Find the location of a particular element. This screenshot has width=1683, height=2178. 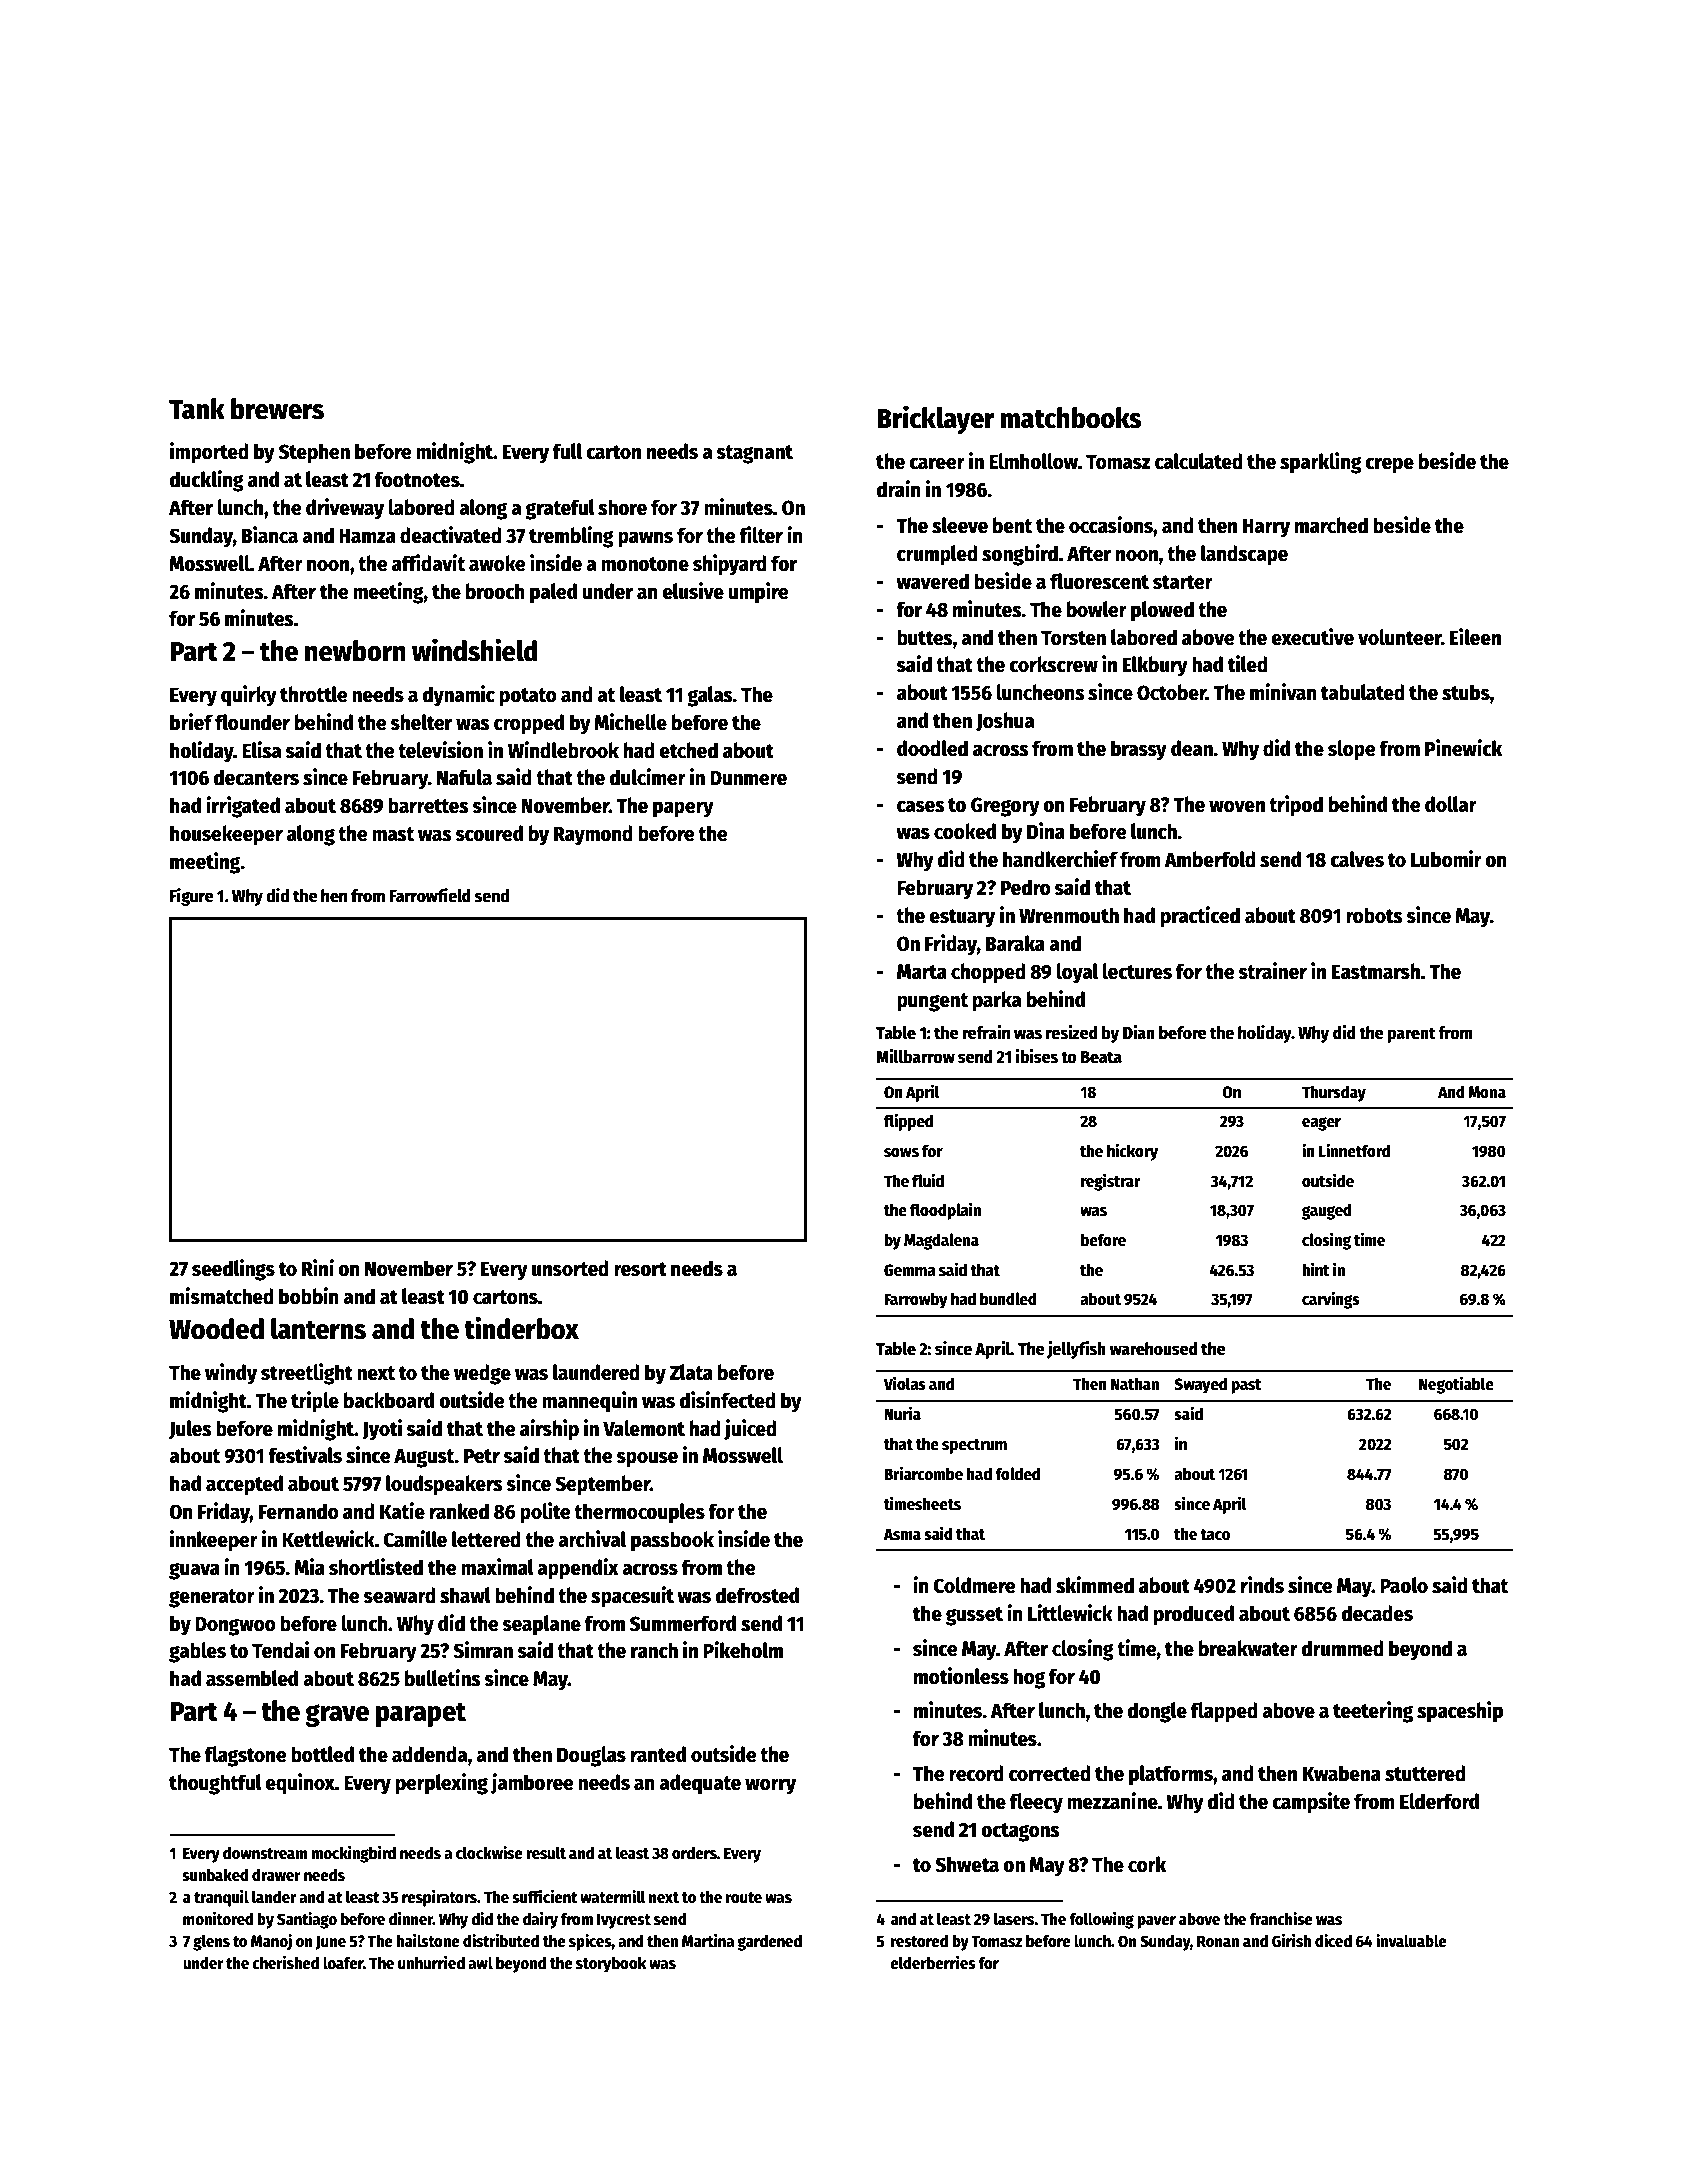

campsite is located at coordinates (1311, 1803).
